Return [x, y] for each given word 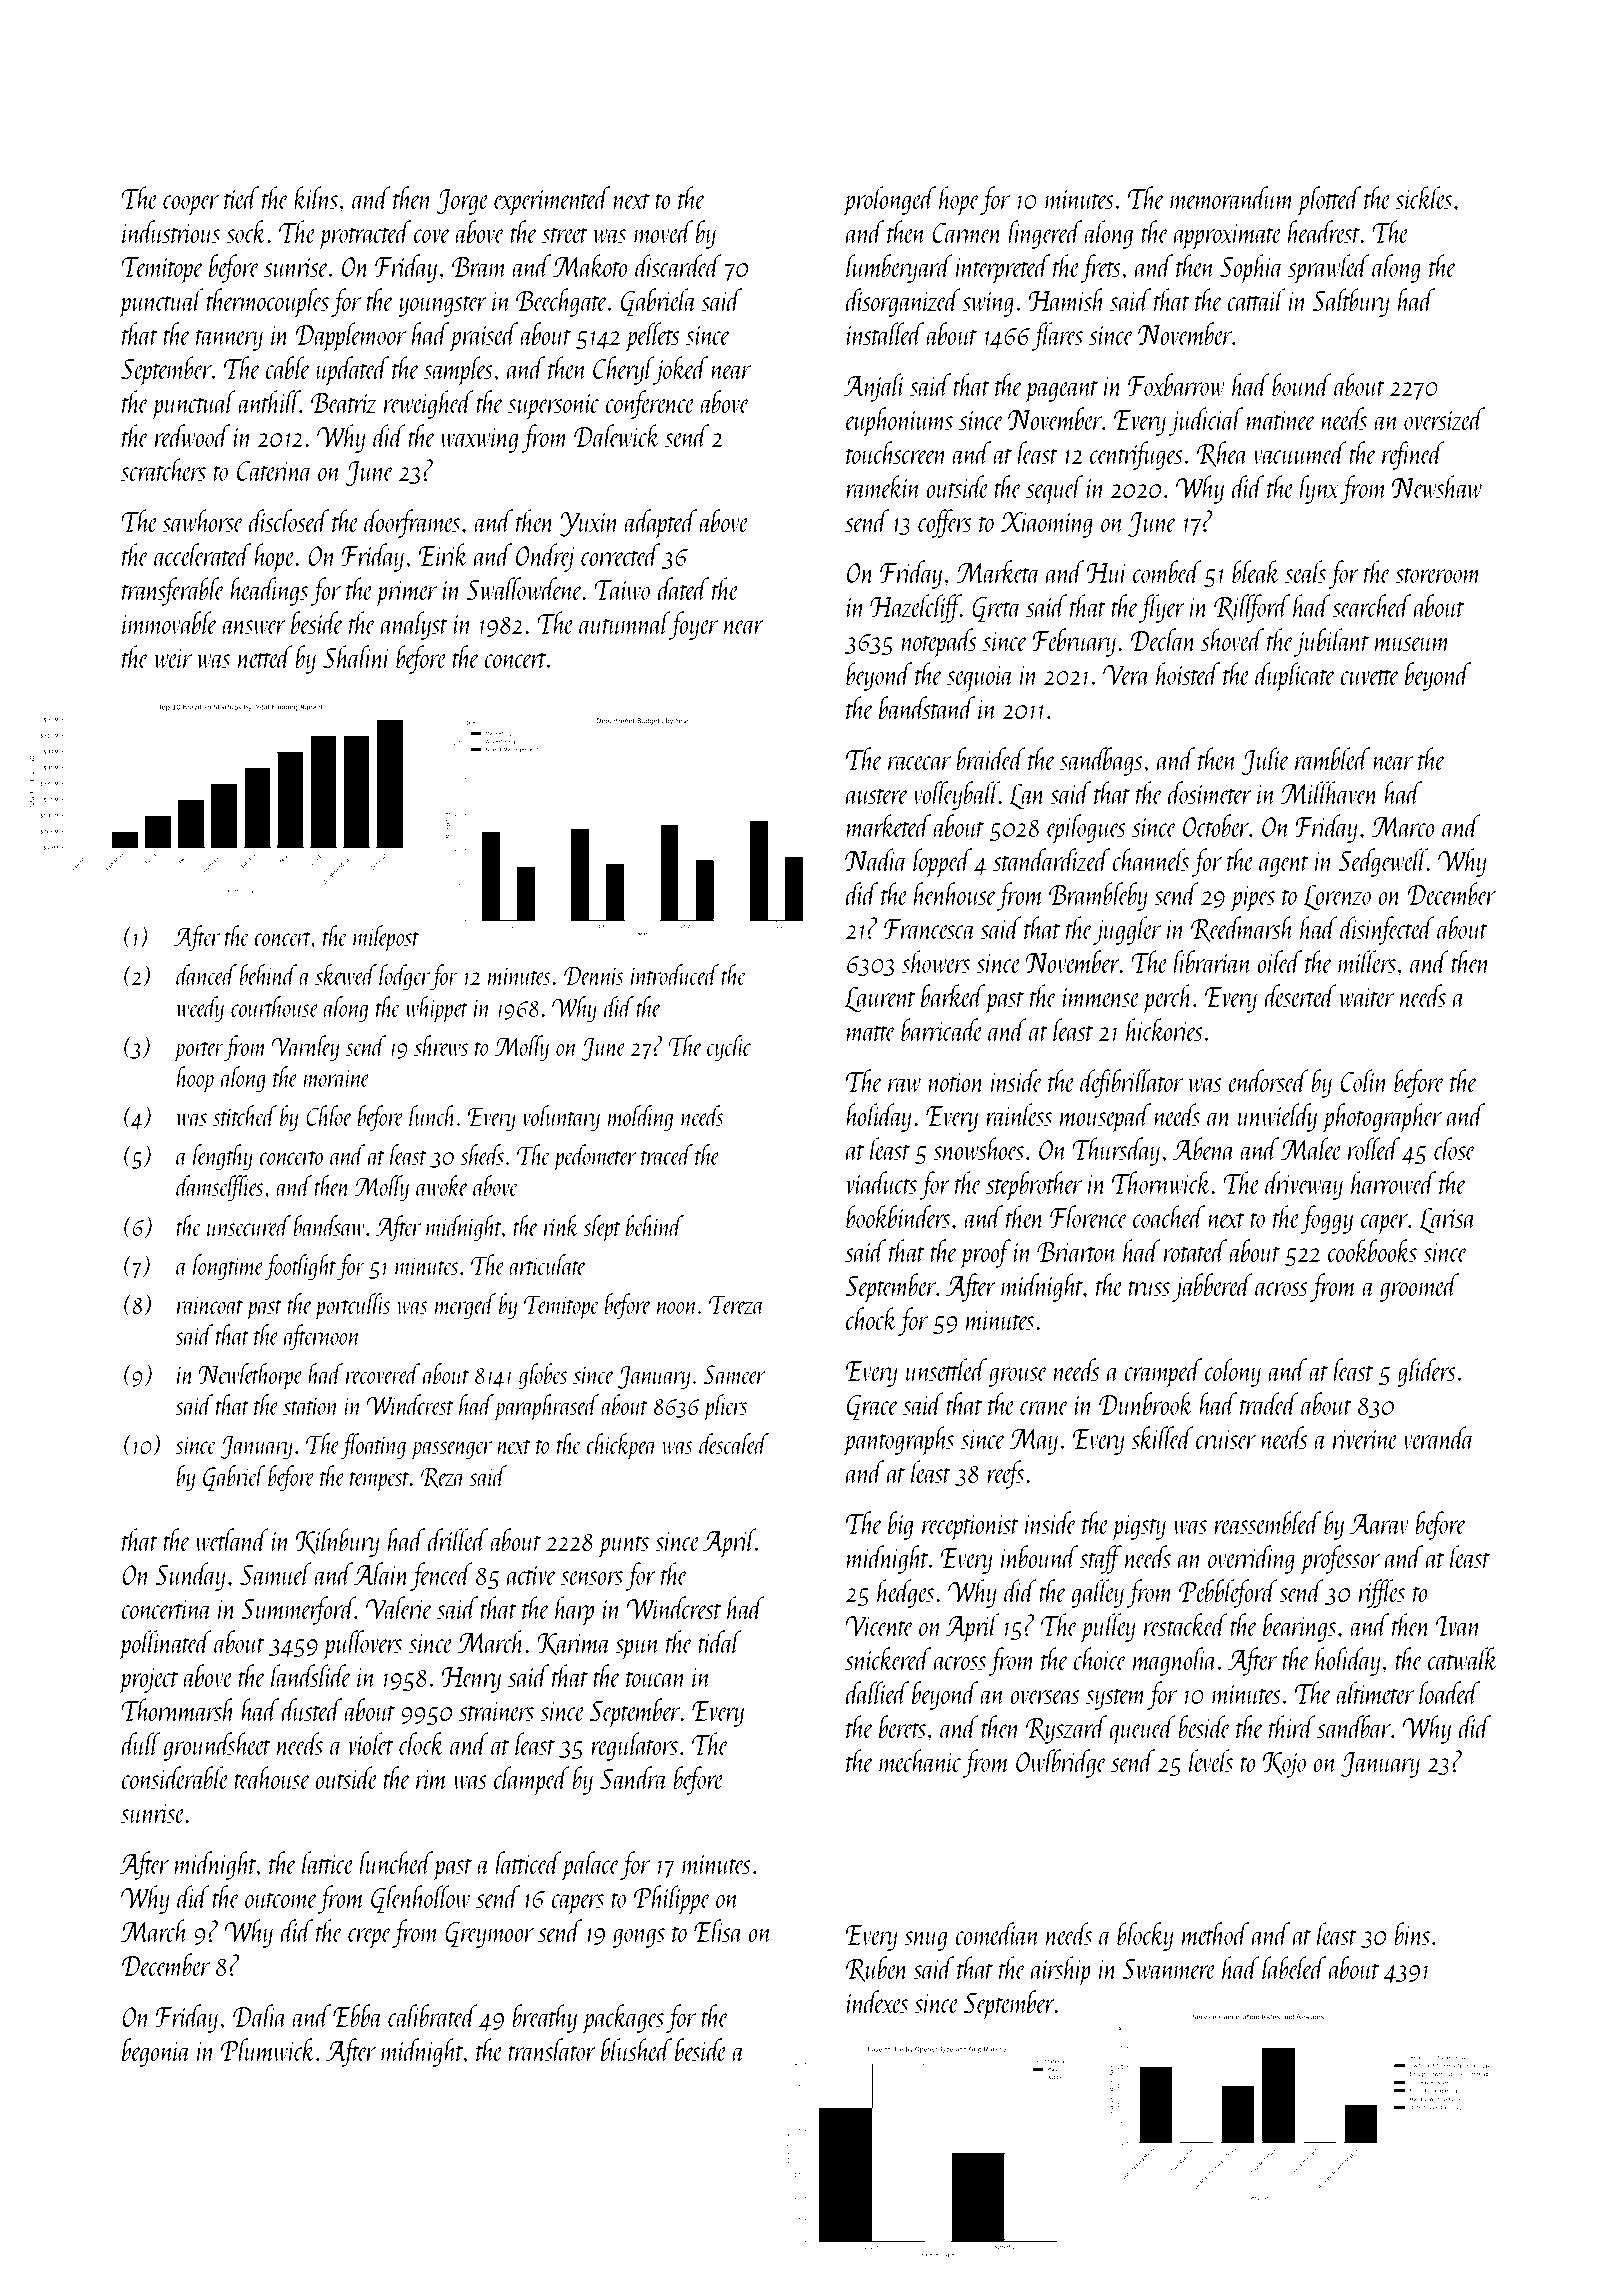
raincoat [210, 1305]
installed [885, 333]
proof [985, 1254]
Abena [1204, 1148]
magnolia [1175, 1661]
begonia [156, 2052]
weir [173, 658]
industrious [171, 231]
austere [877, 796]
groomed [1419, 1287]
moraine [336, 1078]
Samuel [276, 1573]
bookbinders [898, 1216]
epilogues [1086, 829]
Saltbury [1351, 302]
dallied [877, 1692]
